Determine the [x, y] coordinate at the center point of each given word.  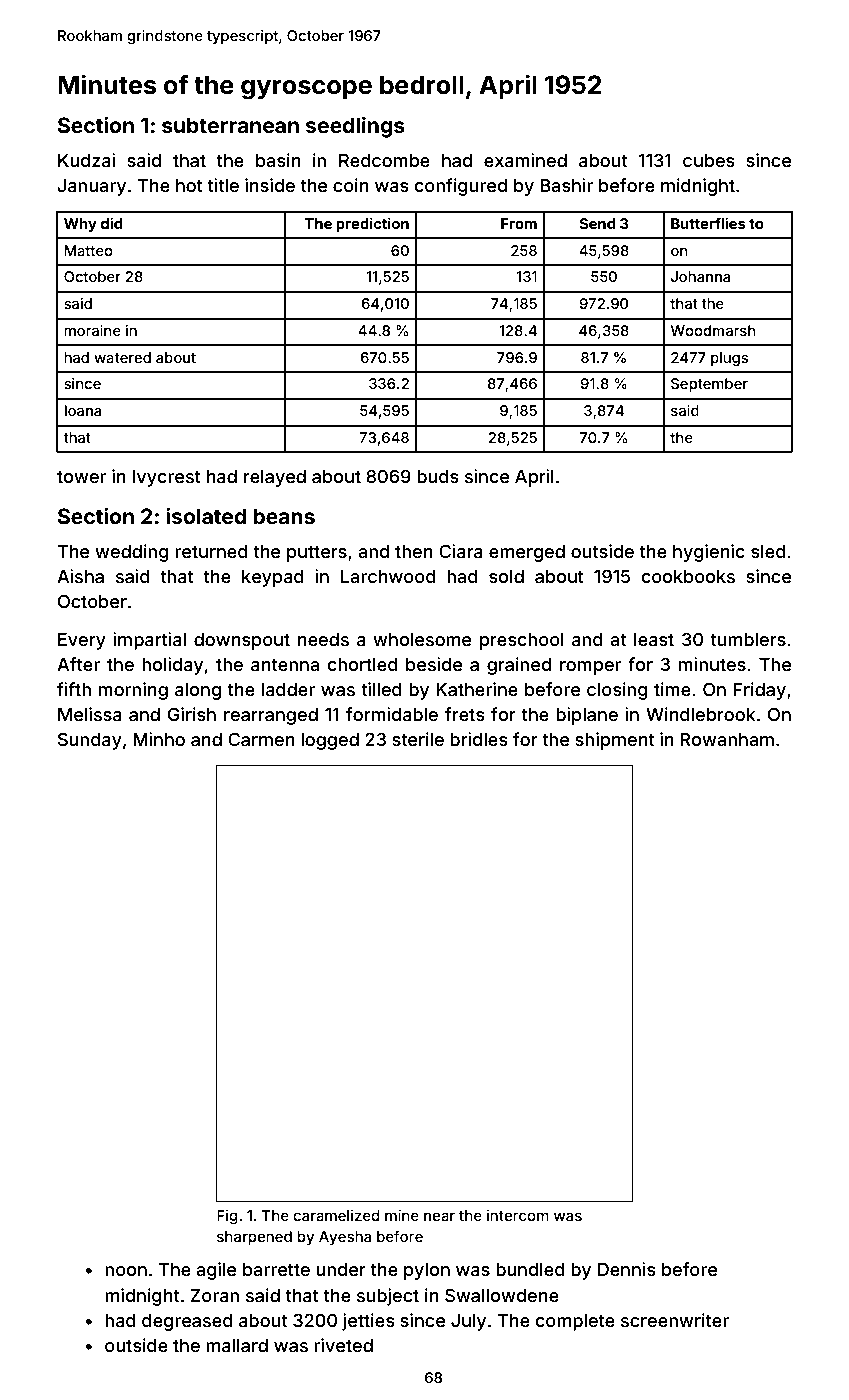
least [654, 639]
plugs [729, 359]
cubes [709, 160]
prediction [372, 224]
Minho [159, 739]
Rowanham [727, 739]
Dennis [627, 1269]
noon [126, 1271]
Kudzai [86, 160]
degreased [187, 1322]
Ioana [83, 410]
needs [323, 639]
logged [330, 741]
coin [351, 185]
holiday [172, 666]
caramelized [336, 1215]
